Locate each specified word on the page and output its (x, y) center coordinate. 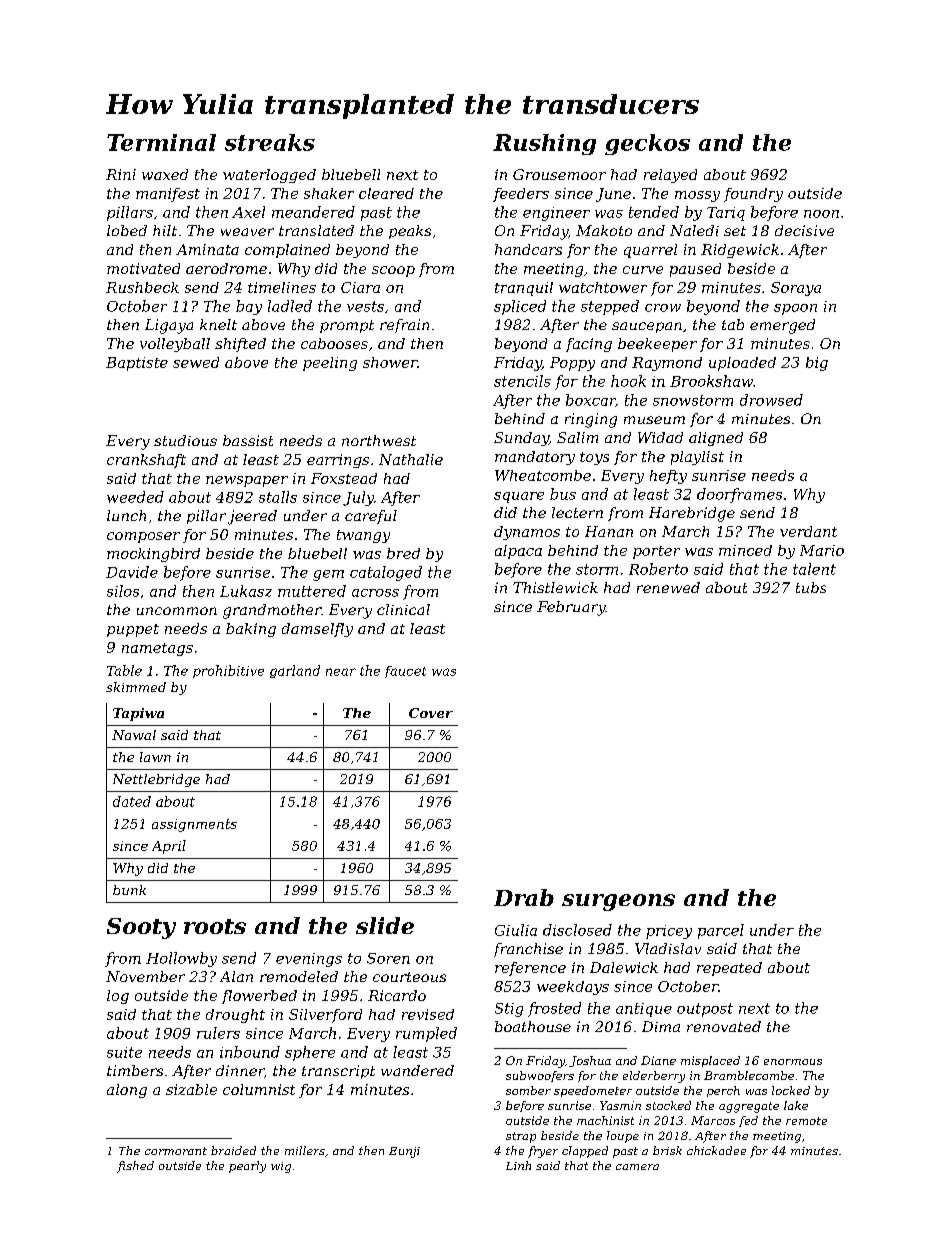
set (735, 231)
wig (281, 1167)
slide (385, 925)
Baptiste (137, 364)
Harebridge (692, 514)
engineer (556, 214)
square (519, 497)
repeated (729, 969)
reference (530, 969)
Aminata (207, 249)
